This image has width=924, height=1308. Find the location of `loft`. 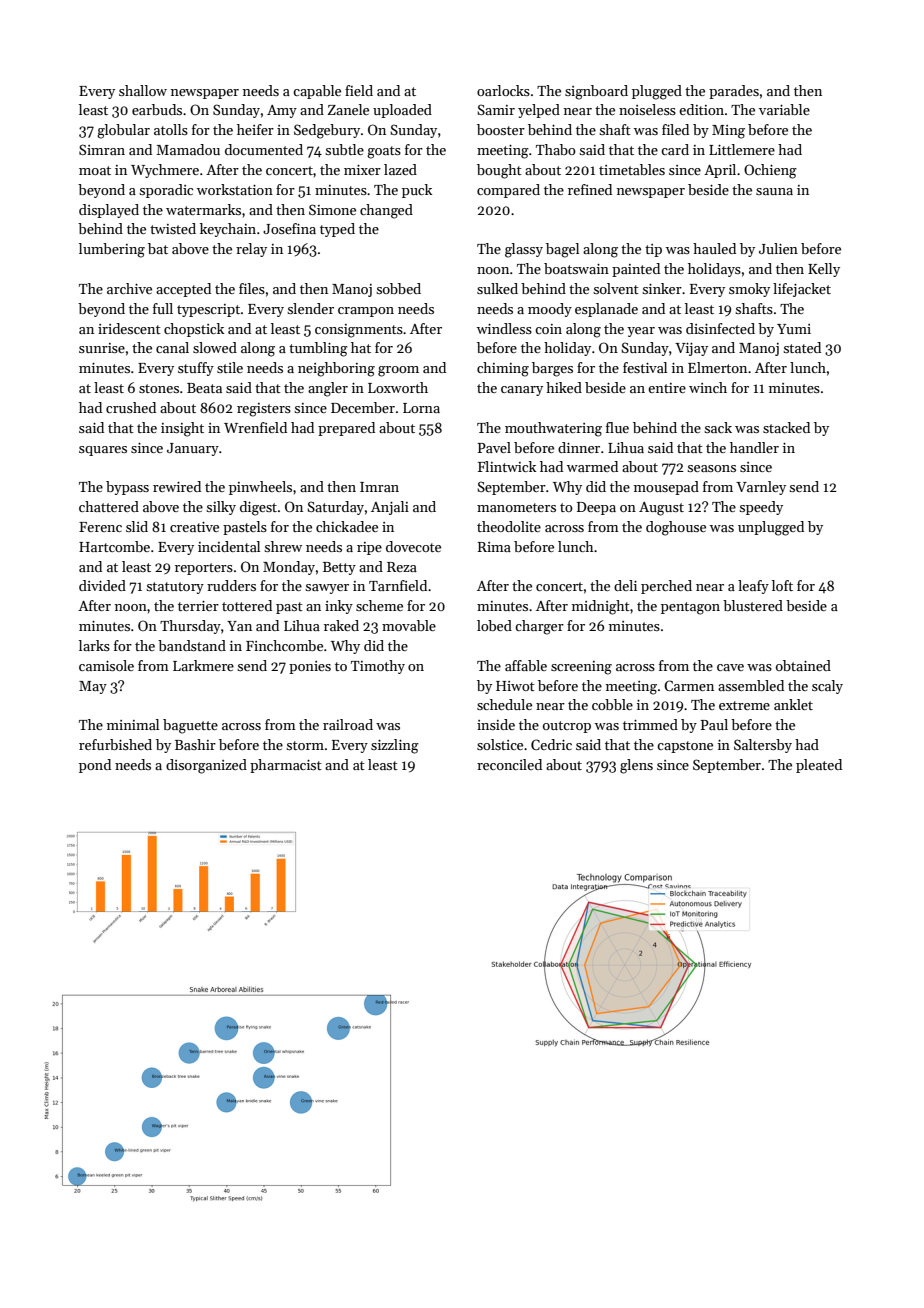

loft is located at coordinates (782, 585).
